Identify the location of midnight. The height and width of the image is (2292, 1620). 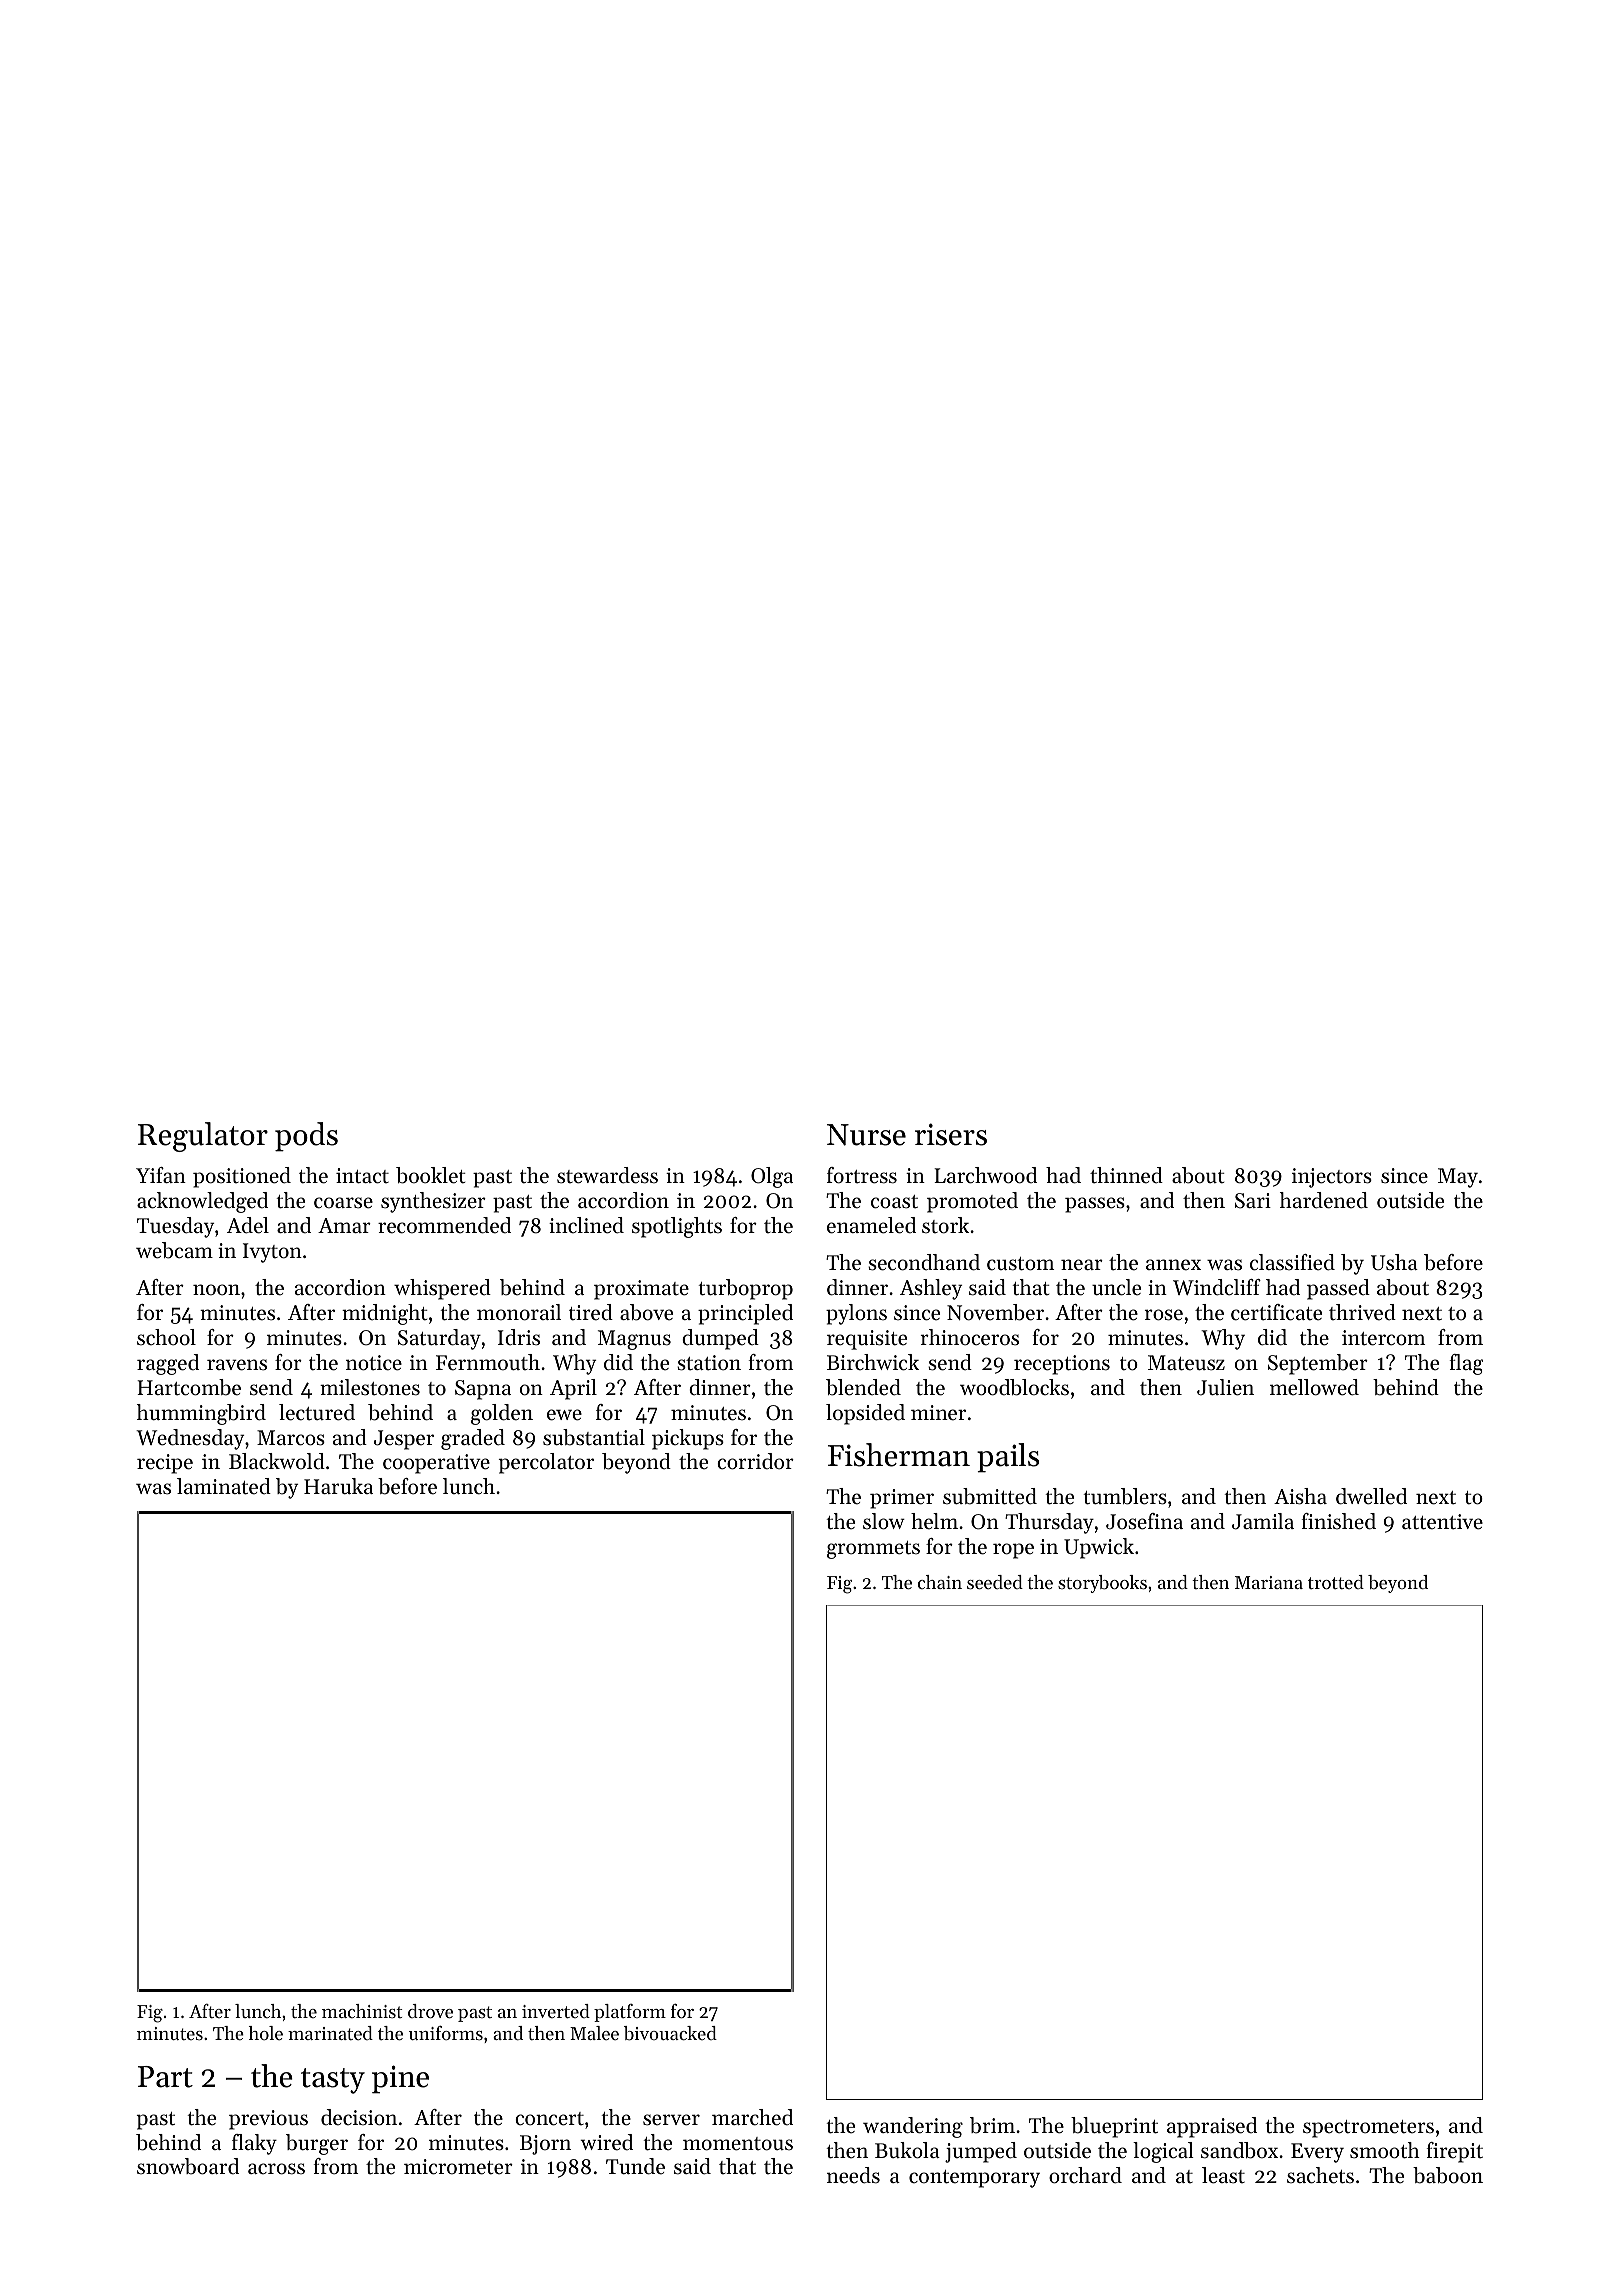
(384, 1314).
